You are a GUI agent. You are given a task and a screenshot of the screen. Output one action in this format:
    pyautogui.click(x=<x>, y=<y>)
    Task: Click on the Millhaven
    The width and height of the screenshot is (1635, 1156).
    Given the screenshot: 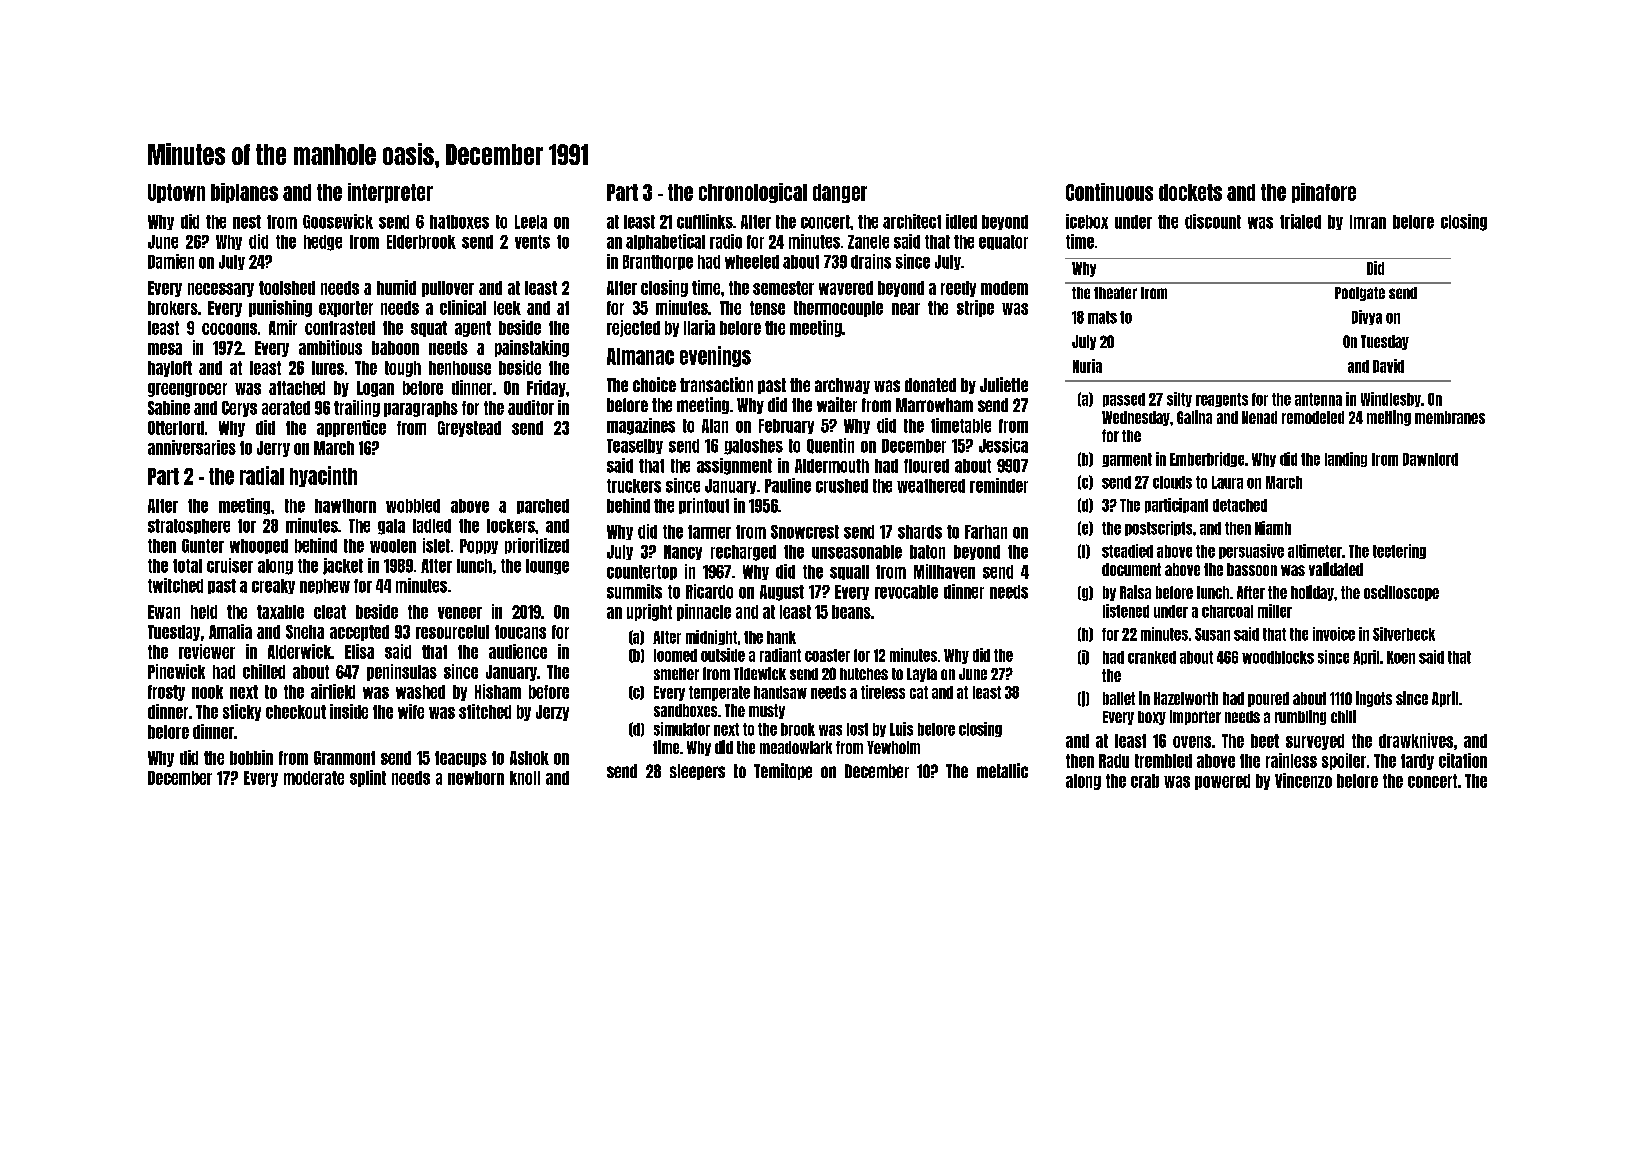 What is the action you would take?
    pyautogui.click(x=944, y=571)
